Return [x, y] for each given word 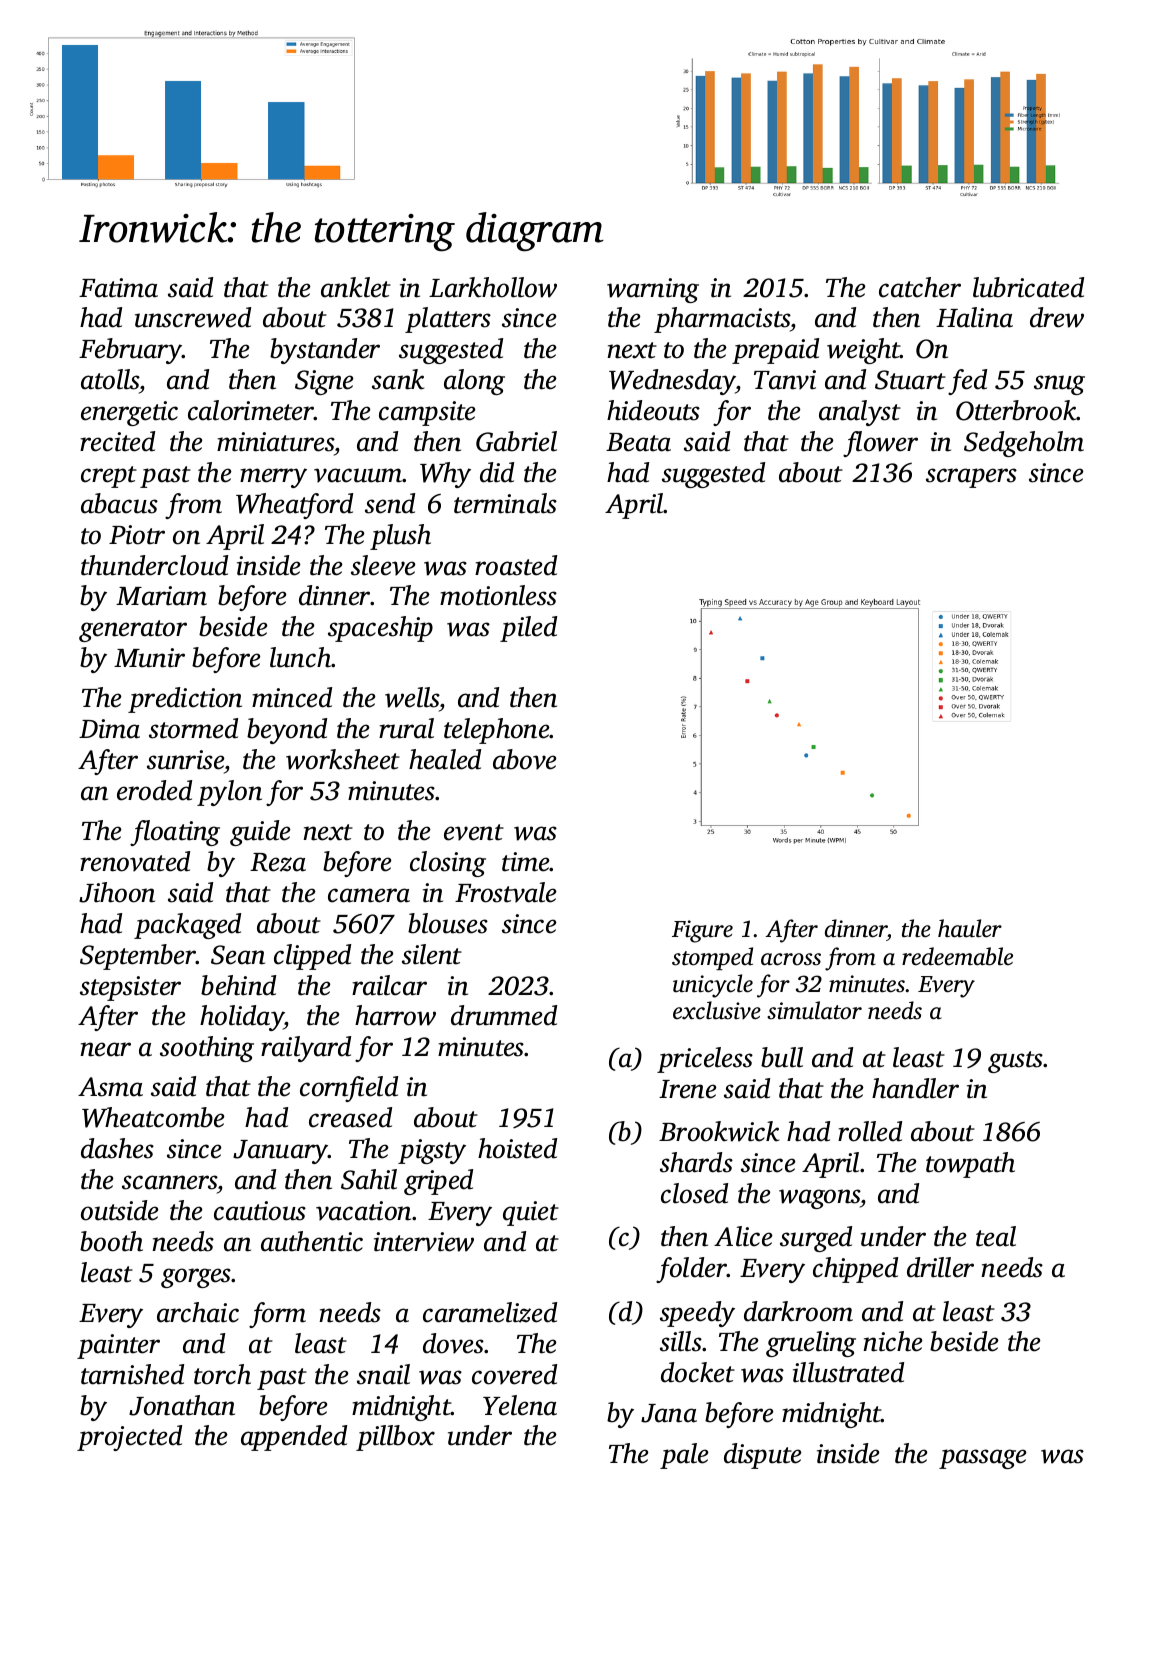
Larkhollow [493, 287]
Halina [974, 317]
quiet [531, 1213]
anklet [356, 287]
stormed [193, 728]
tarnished [132, 1374]
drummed [504, 1015]
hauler [970, 928]
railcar [389, 985]
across [791, 959]
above [525, 759]
